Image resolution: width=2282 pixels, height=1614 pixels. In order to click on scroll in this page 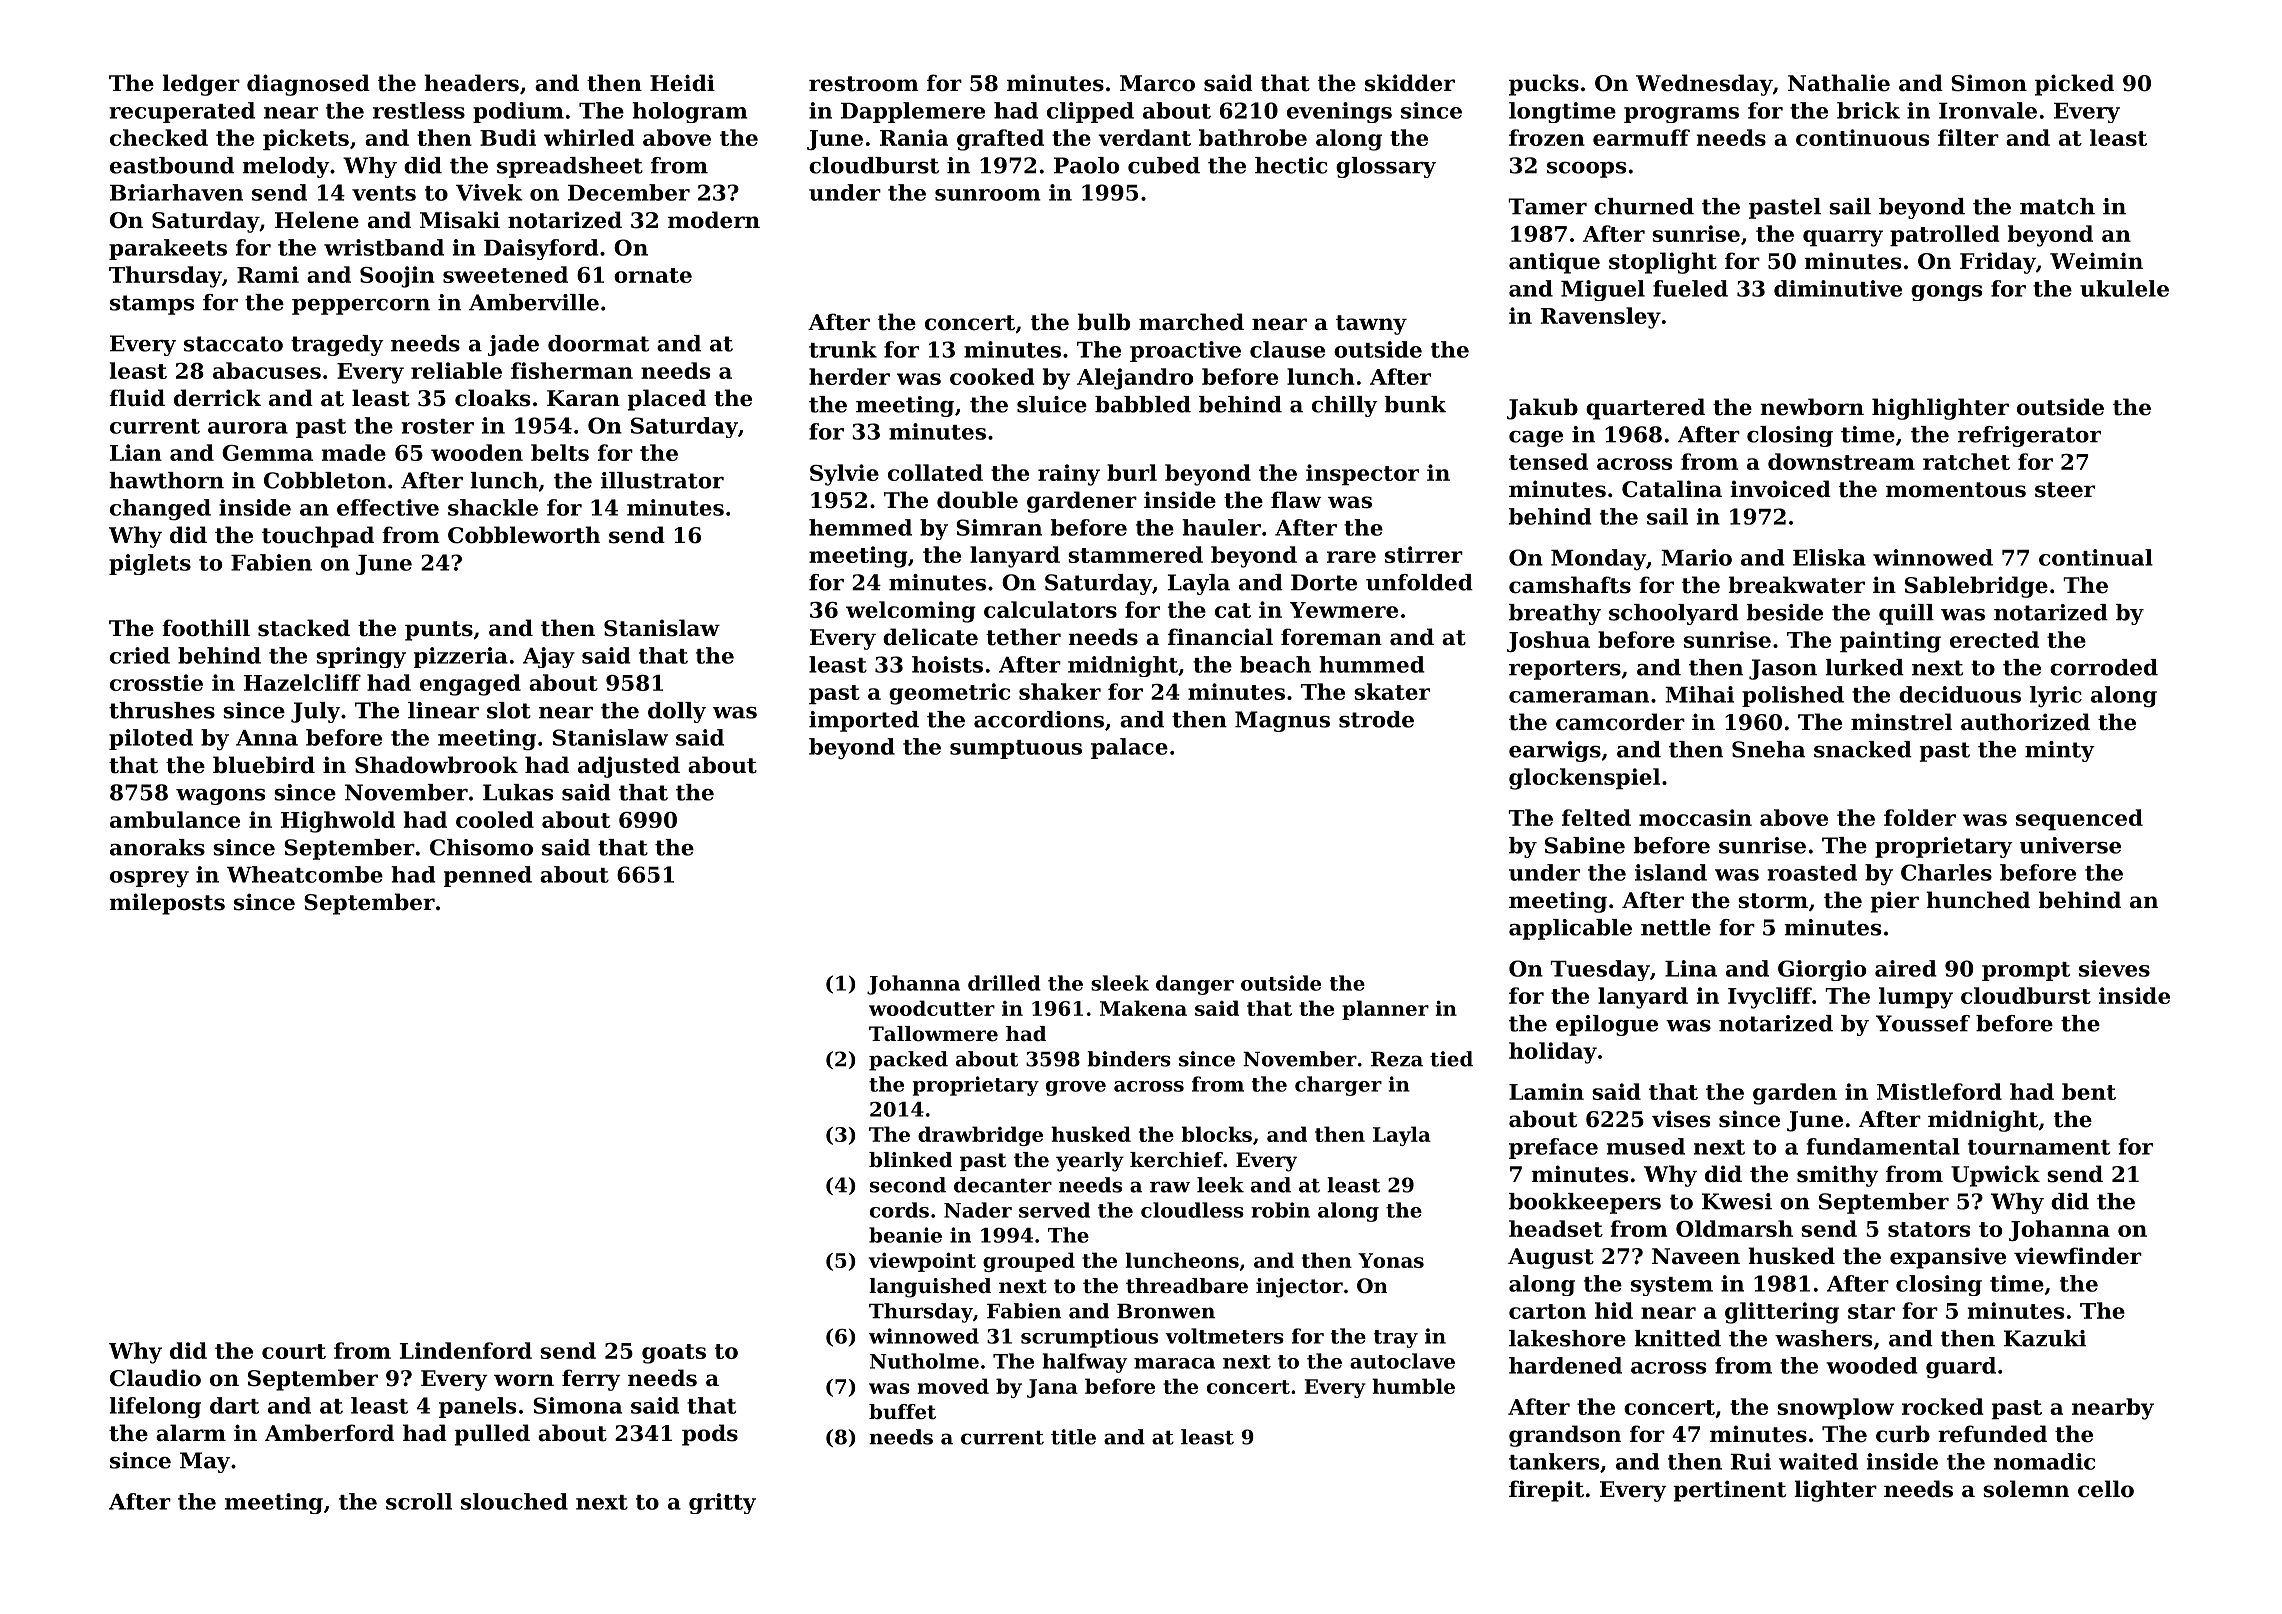, I will do `click(419, 1501)`.
